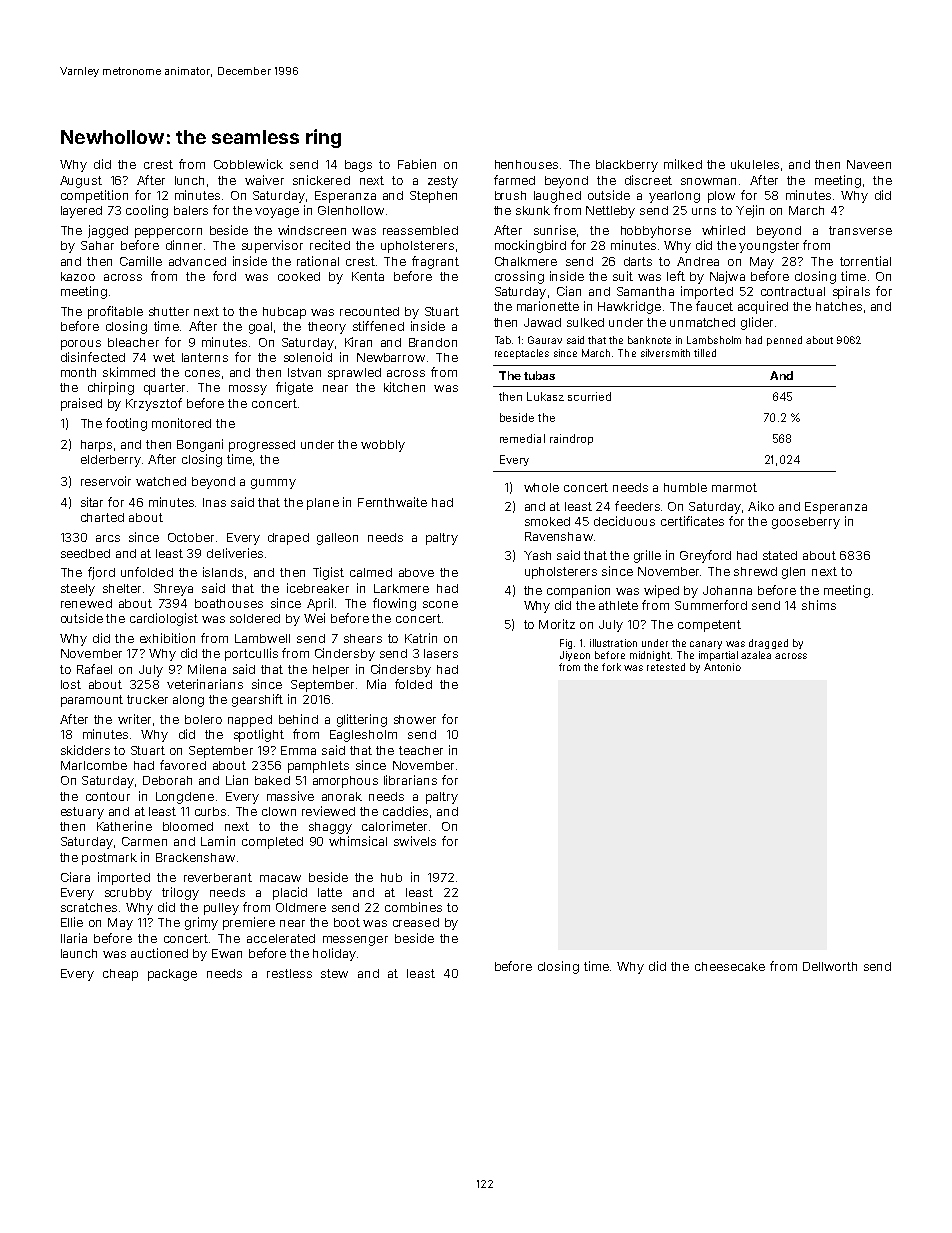  I want to click on Cobblewick, so click(248, 164).
